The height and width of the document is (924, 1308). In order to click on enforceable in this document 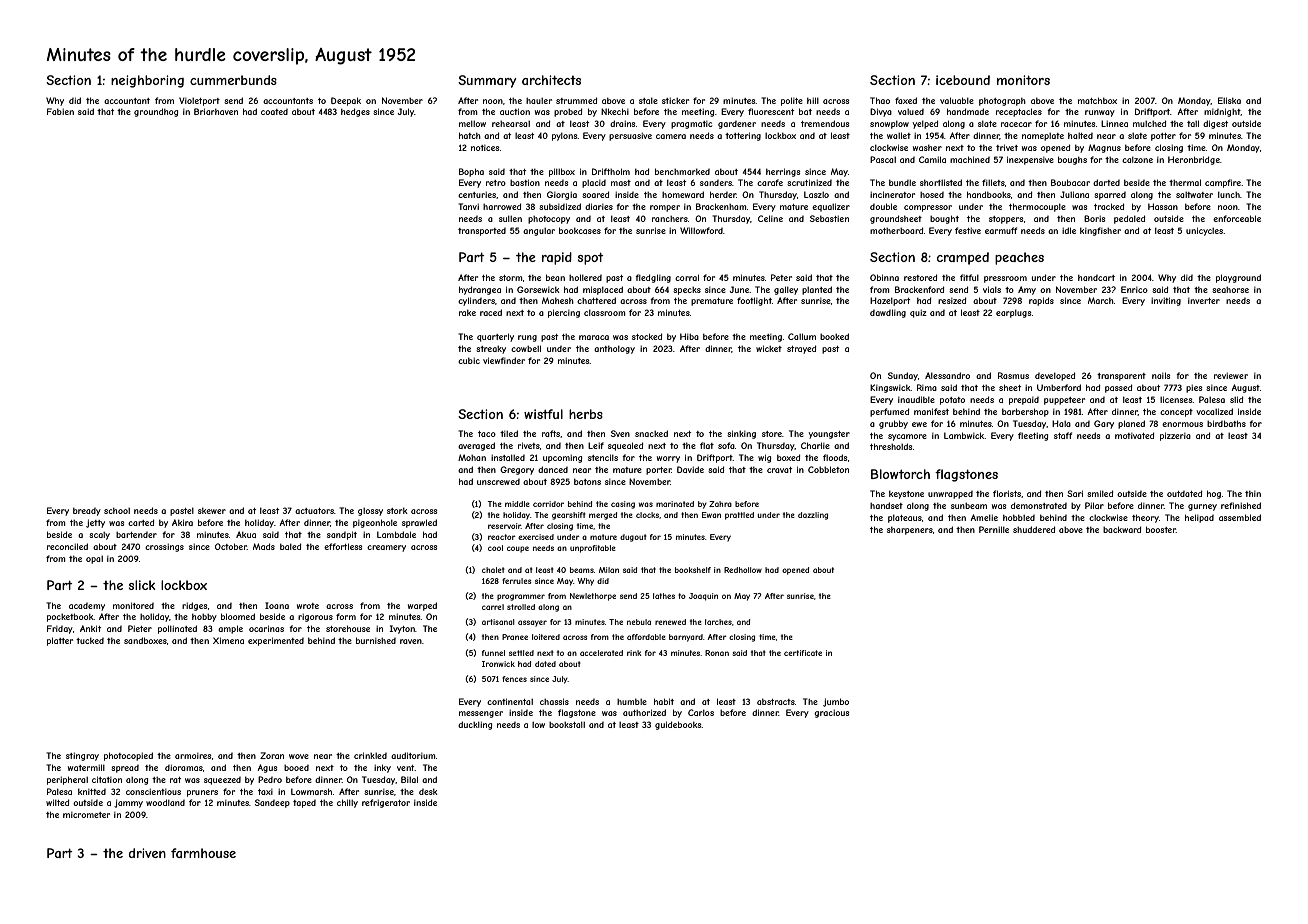, I will do `click(1237, 218)`.
